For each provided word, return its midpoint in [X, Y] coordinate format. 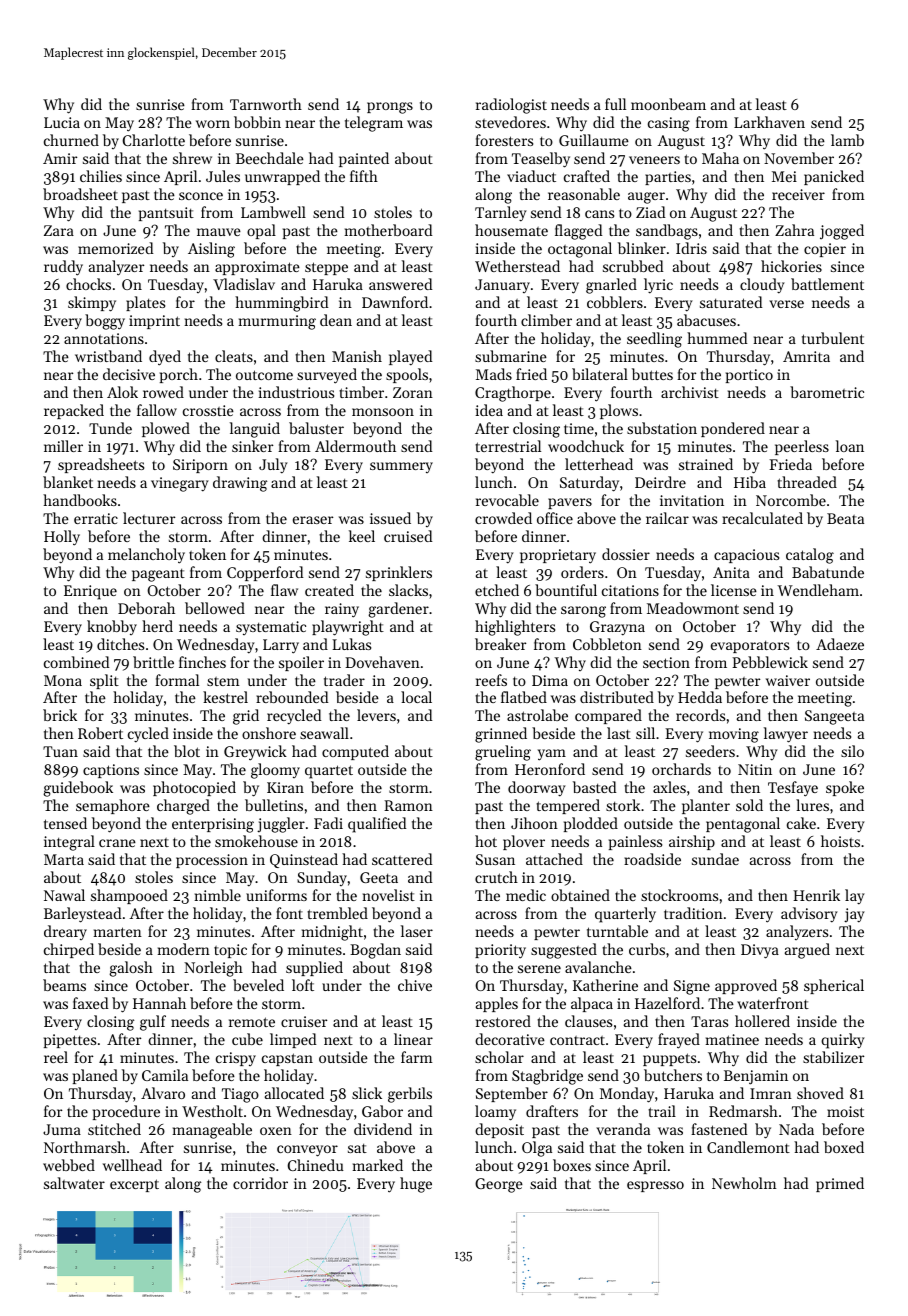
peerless [802, 447]
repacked [74, 411]
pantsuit [166, 214]
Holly [62, 538]
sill [645, 733]
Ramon [408, 805]
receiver [798, 194]
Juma [62, 1129]
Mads [494, 374]
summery [401, 467]
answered [401, 284]
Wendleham [818, 590]
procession [212, 861]
